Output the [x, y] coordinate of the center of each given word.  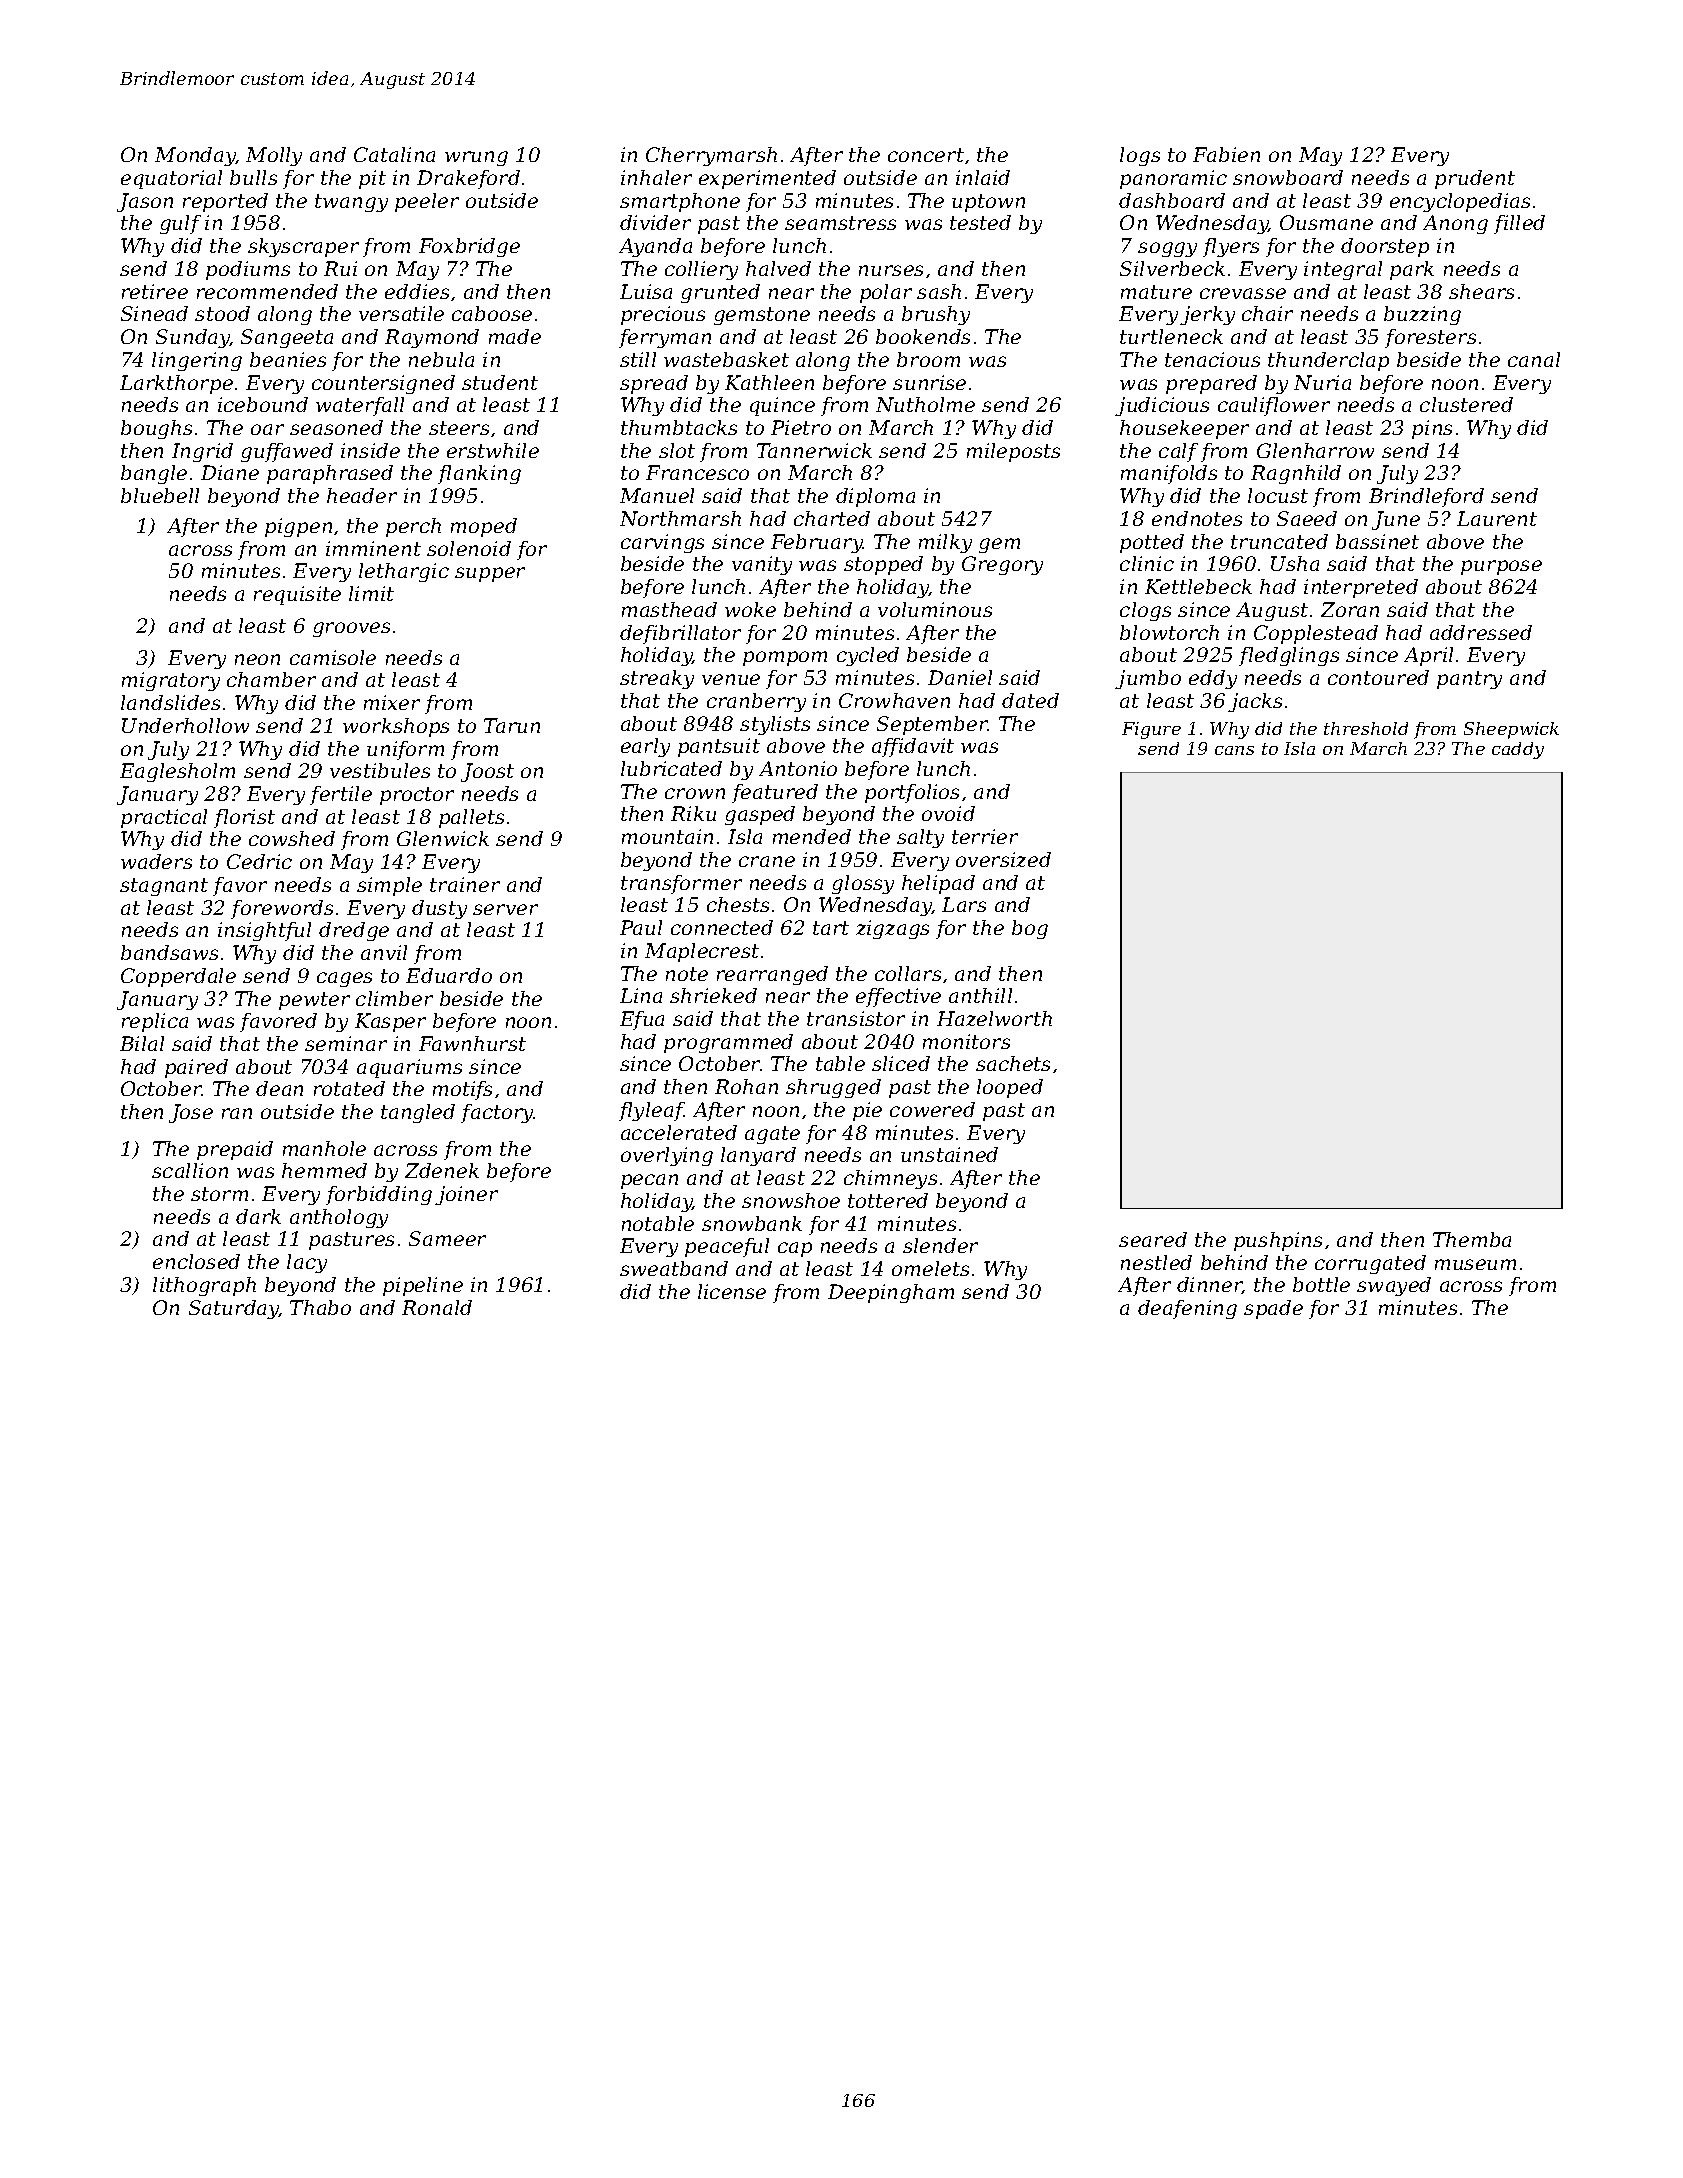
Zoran [1350, 609]
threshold [1366, 728]
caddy [1518, 750]
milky [945, 543]
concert [926, 155]
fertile [341, 795]
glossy [863, 884]
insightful [264, 931]
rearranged [772, 975]
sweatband [674, 1268]
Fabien [1226, 154]
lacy [307, 1263]
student [500, 382]
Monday [195, 156]
